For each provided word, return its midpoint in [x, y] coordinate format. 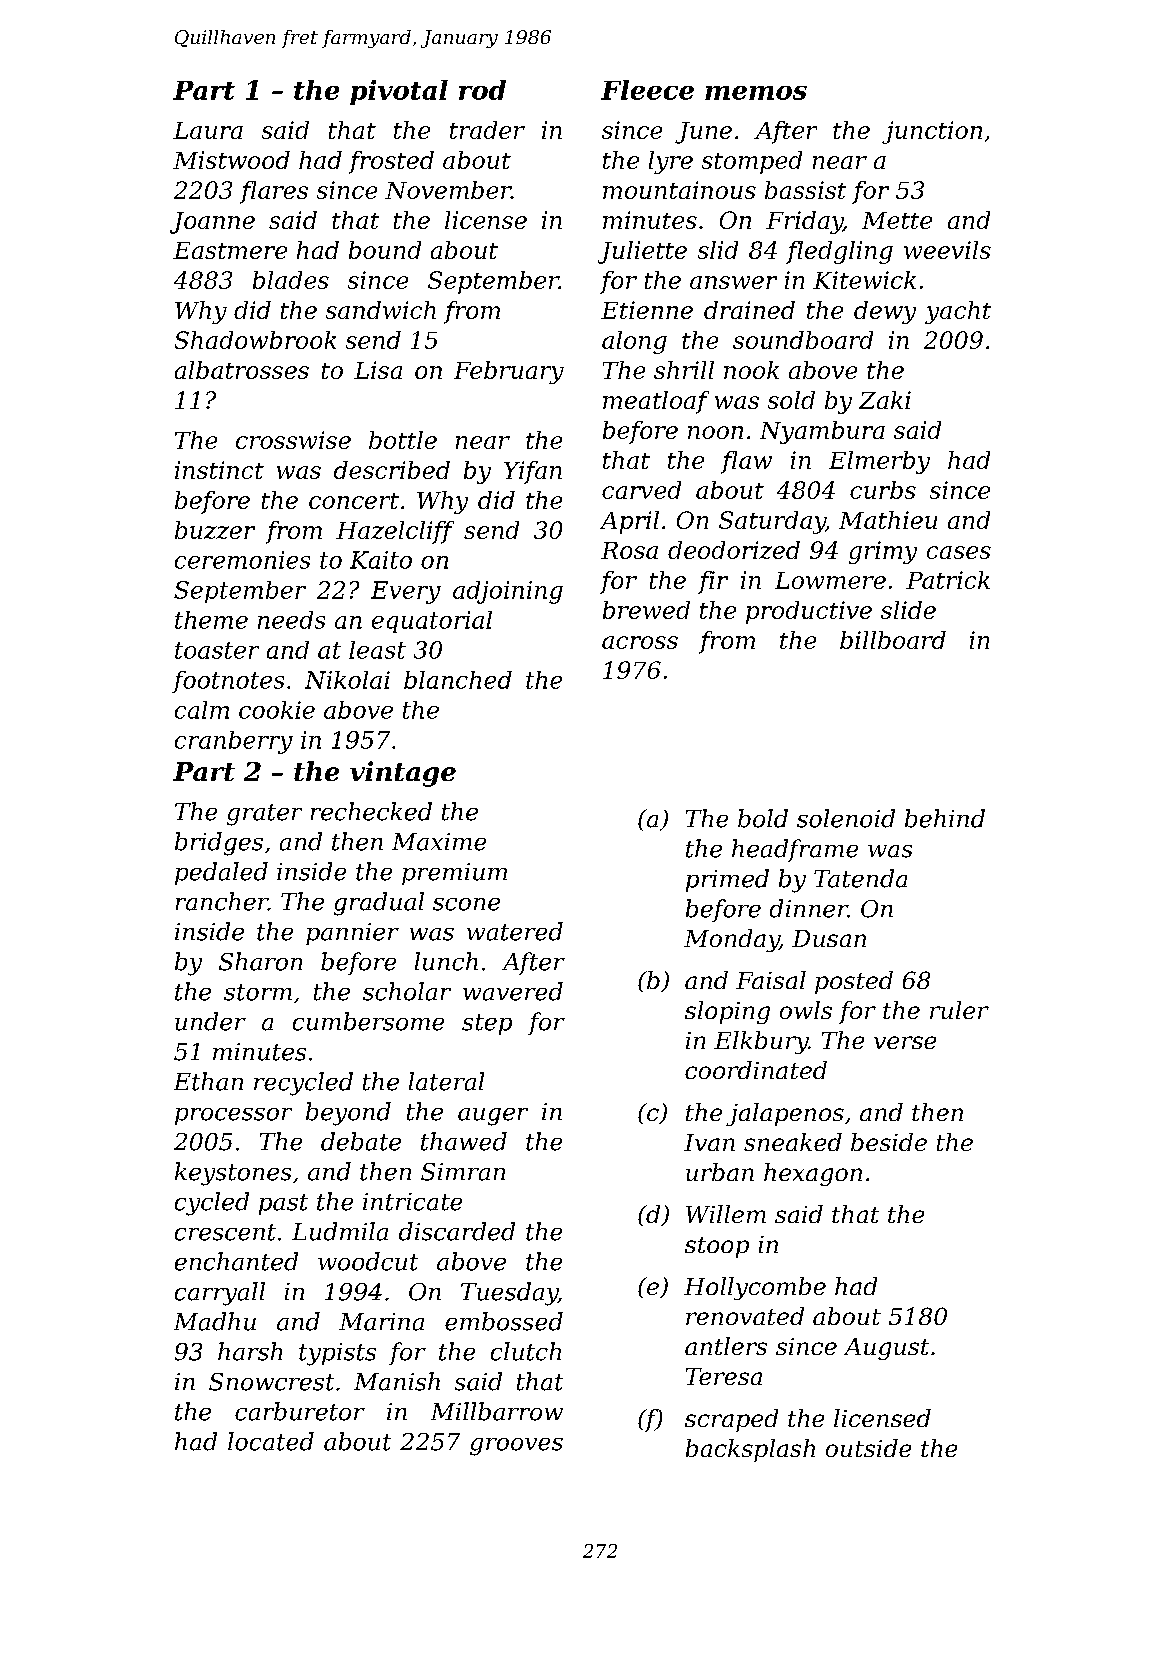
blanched [458, 680]
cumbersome [368, 1021]
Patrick [948, 580]
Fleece [647, 90]
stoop [717, 1247]
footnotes [228, 682]
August [886, 1349]
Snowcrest [271, 1382]
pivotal [399, 92]
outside [868, 1448]
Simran [463, 1172]
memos [756, 93]
